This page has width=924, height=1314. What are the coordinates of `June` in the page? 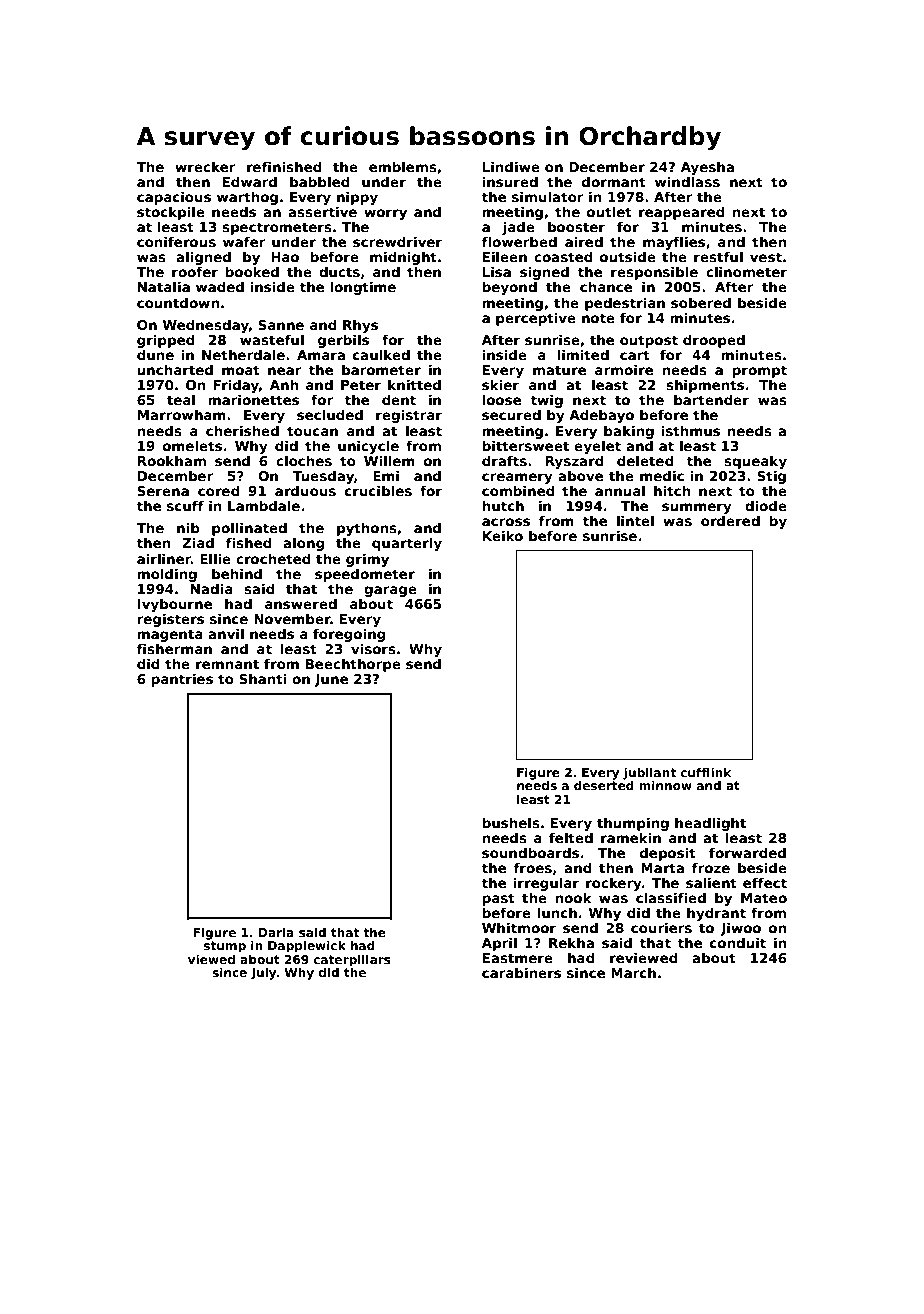 It's located at (331, 680).
